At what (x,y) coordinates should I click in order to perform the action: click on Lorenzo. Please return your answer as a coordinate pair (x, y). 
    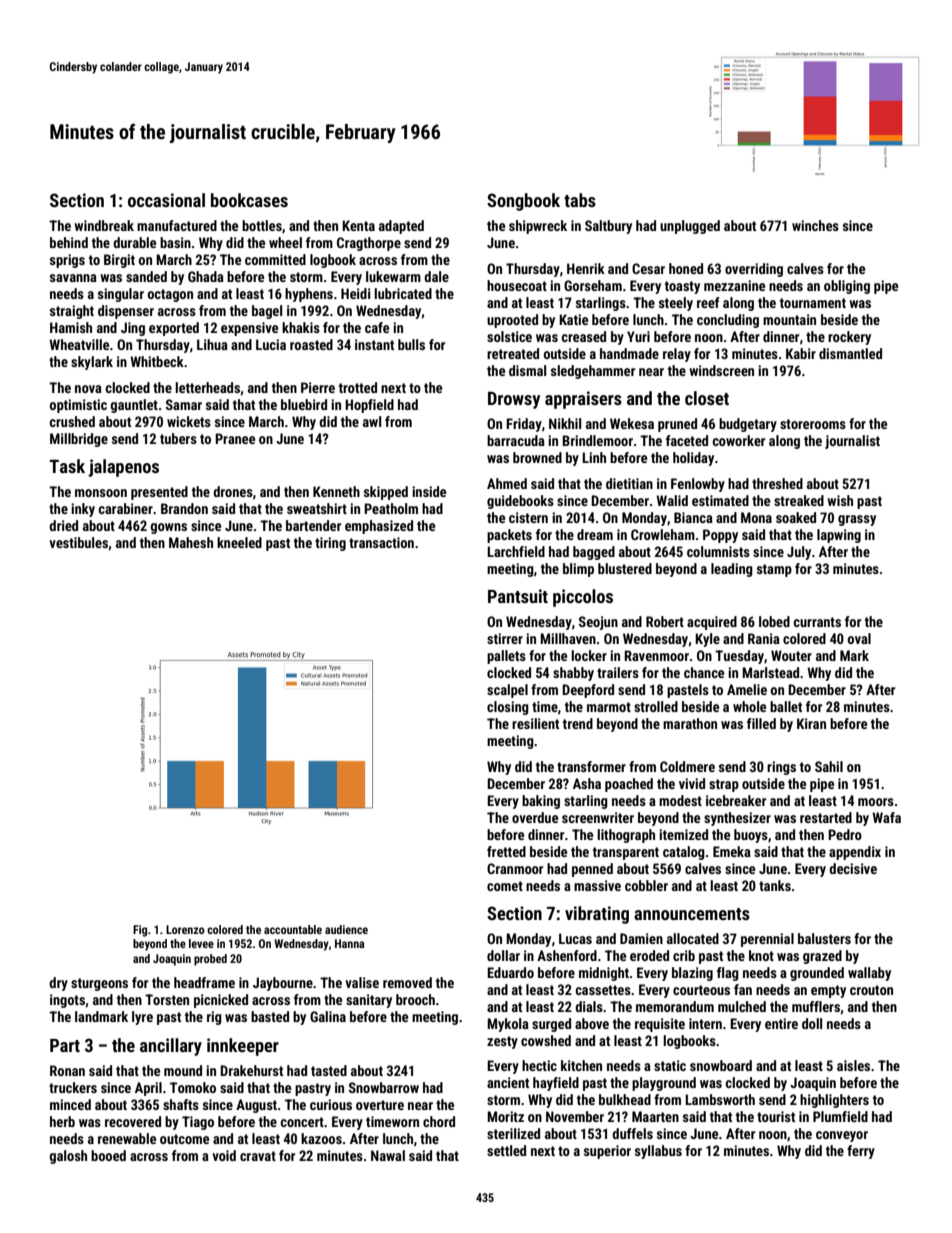
    Looking at the image, I should click on (185, 929).
